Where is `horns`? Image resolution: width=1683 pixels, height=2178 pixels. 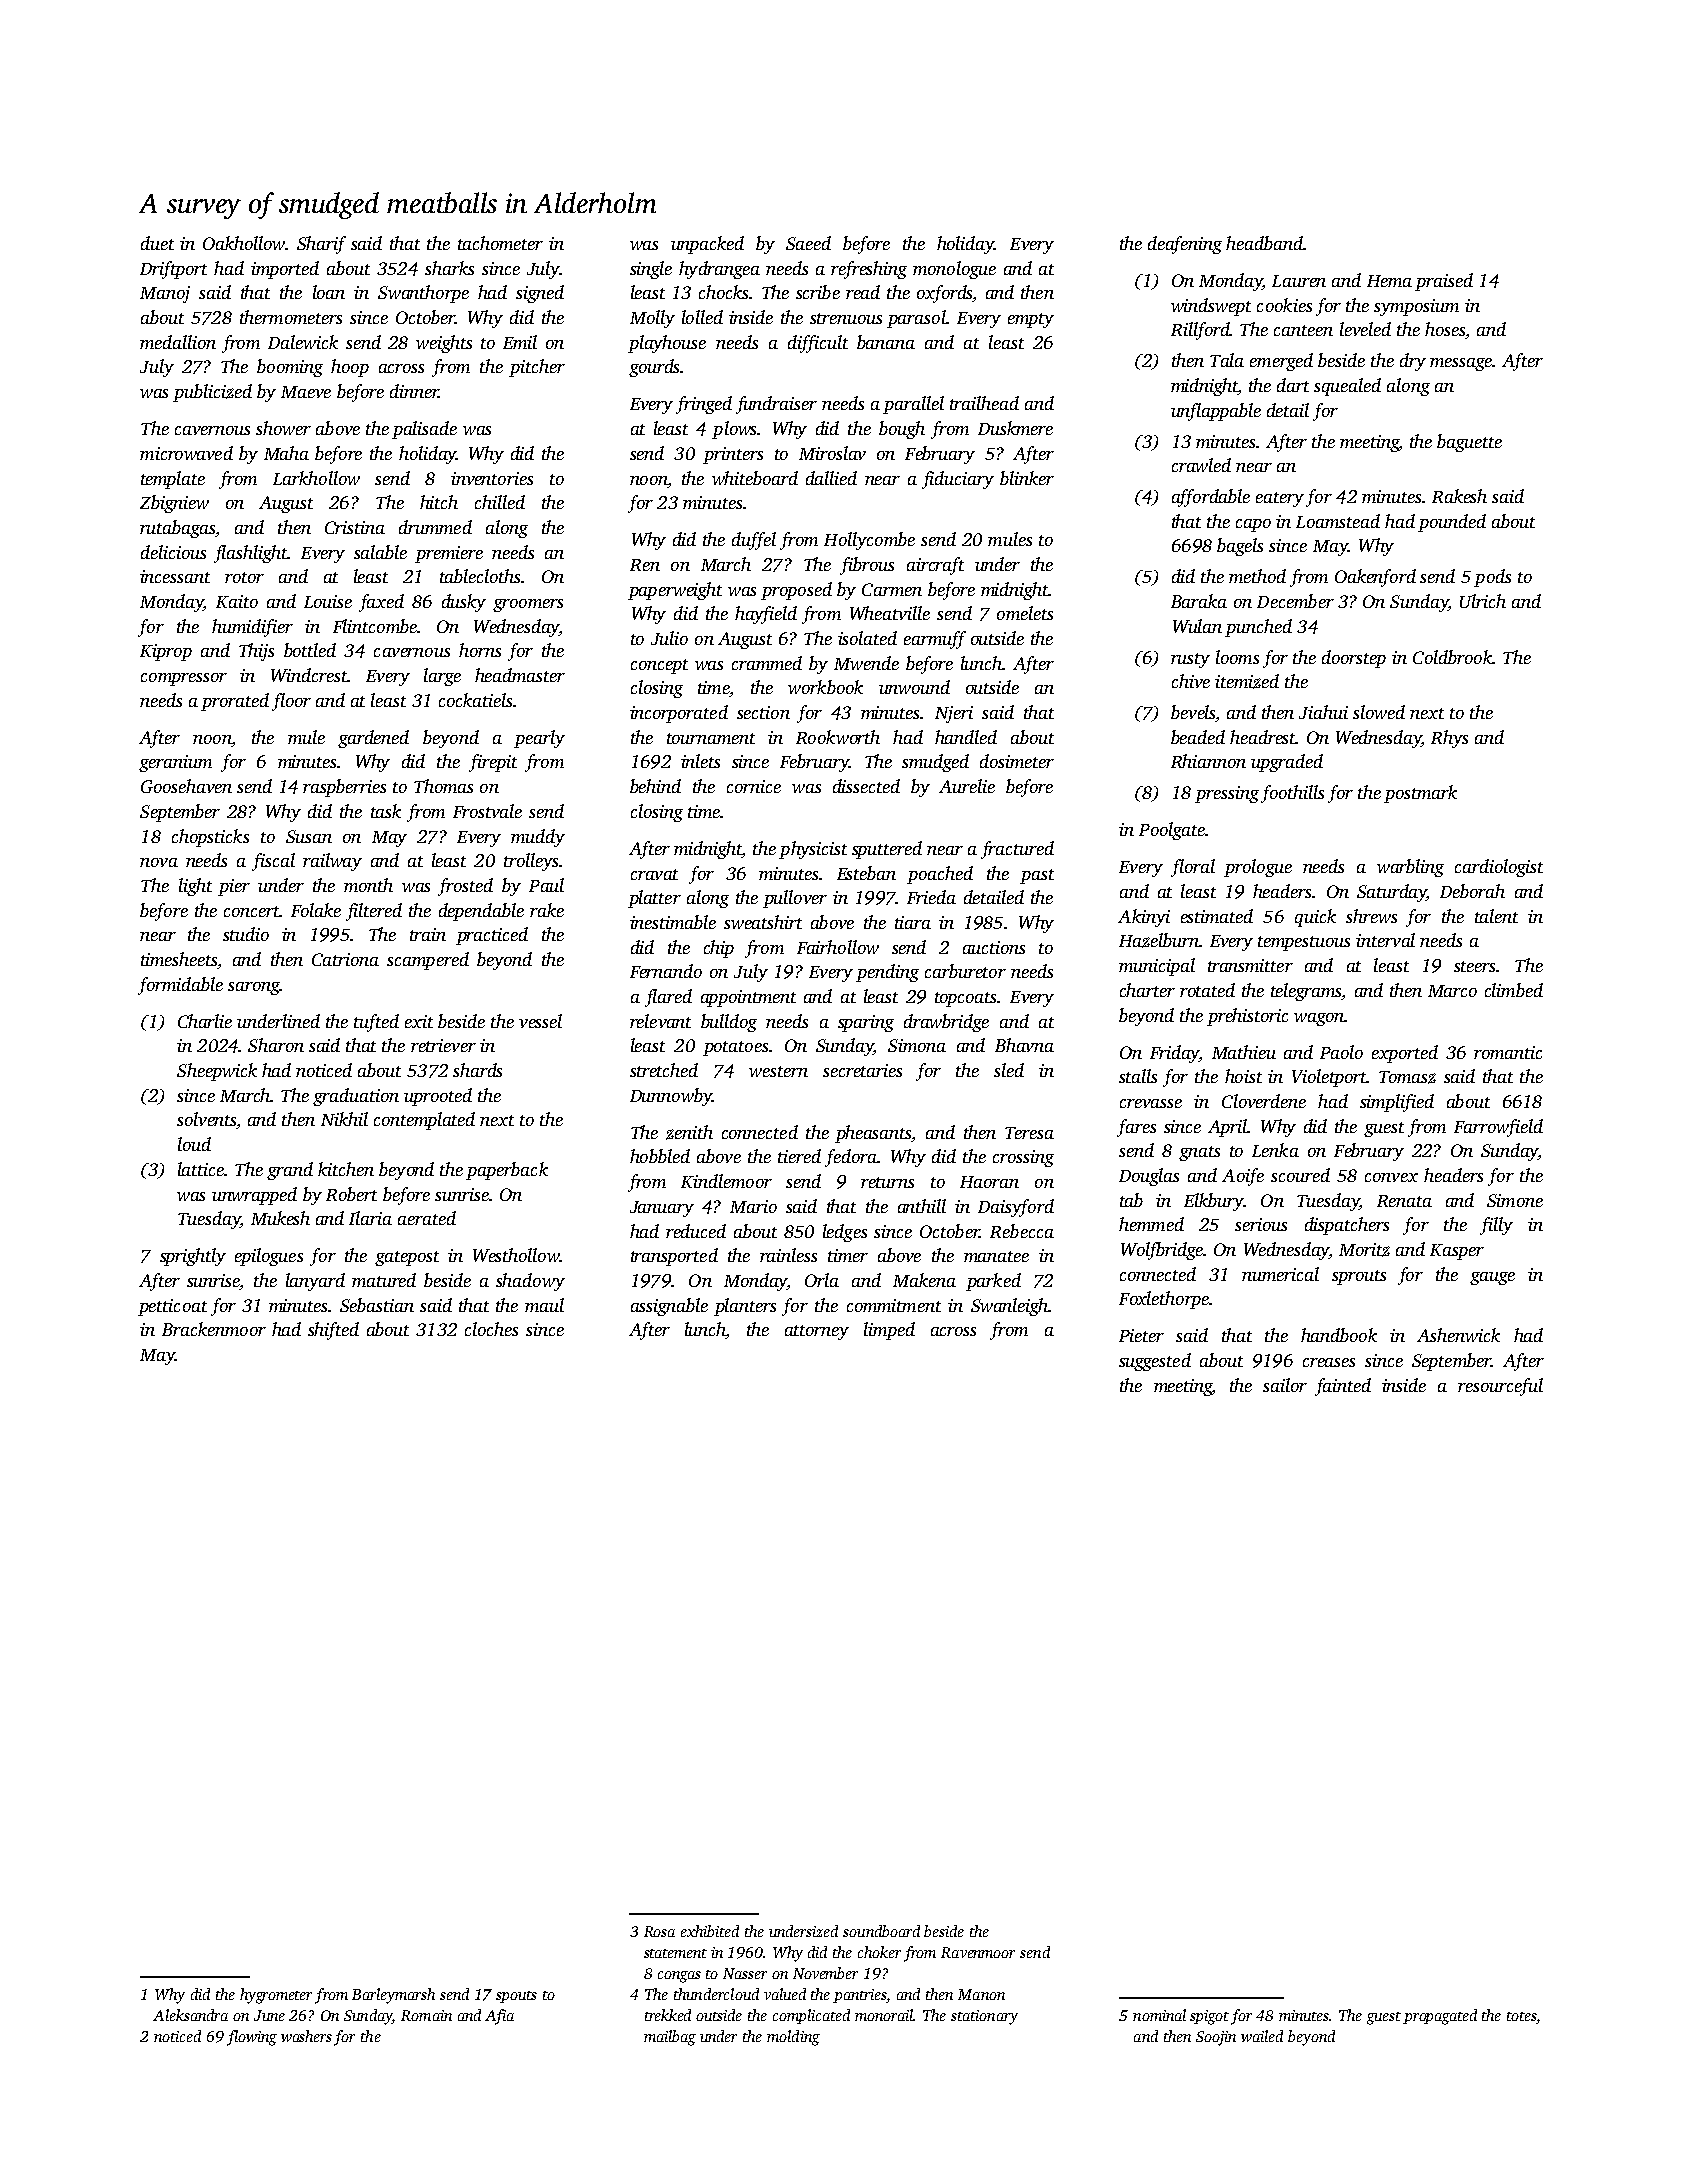 horns is located at coordinates (480, 650).
